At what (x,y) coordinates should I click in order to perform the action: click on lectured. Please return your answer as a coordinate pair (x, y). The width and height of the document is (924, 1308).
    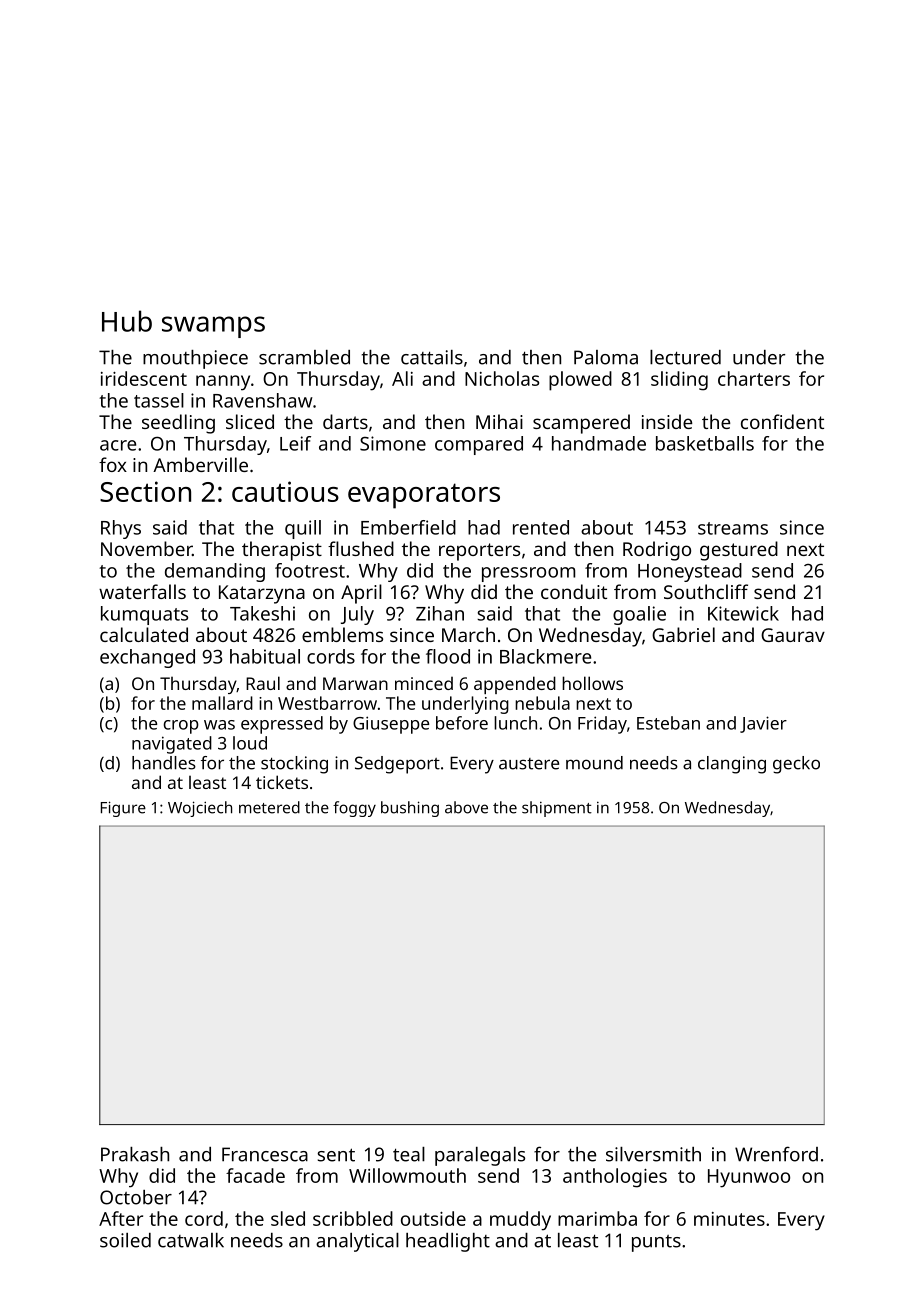
    Looking at the image, I should click on (685, 357).
